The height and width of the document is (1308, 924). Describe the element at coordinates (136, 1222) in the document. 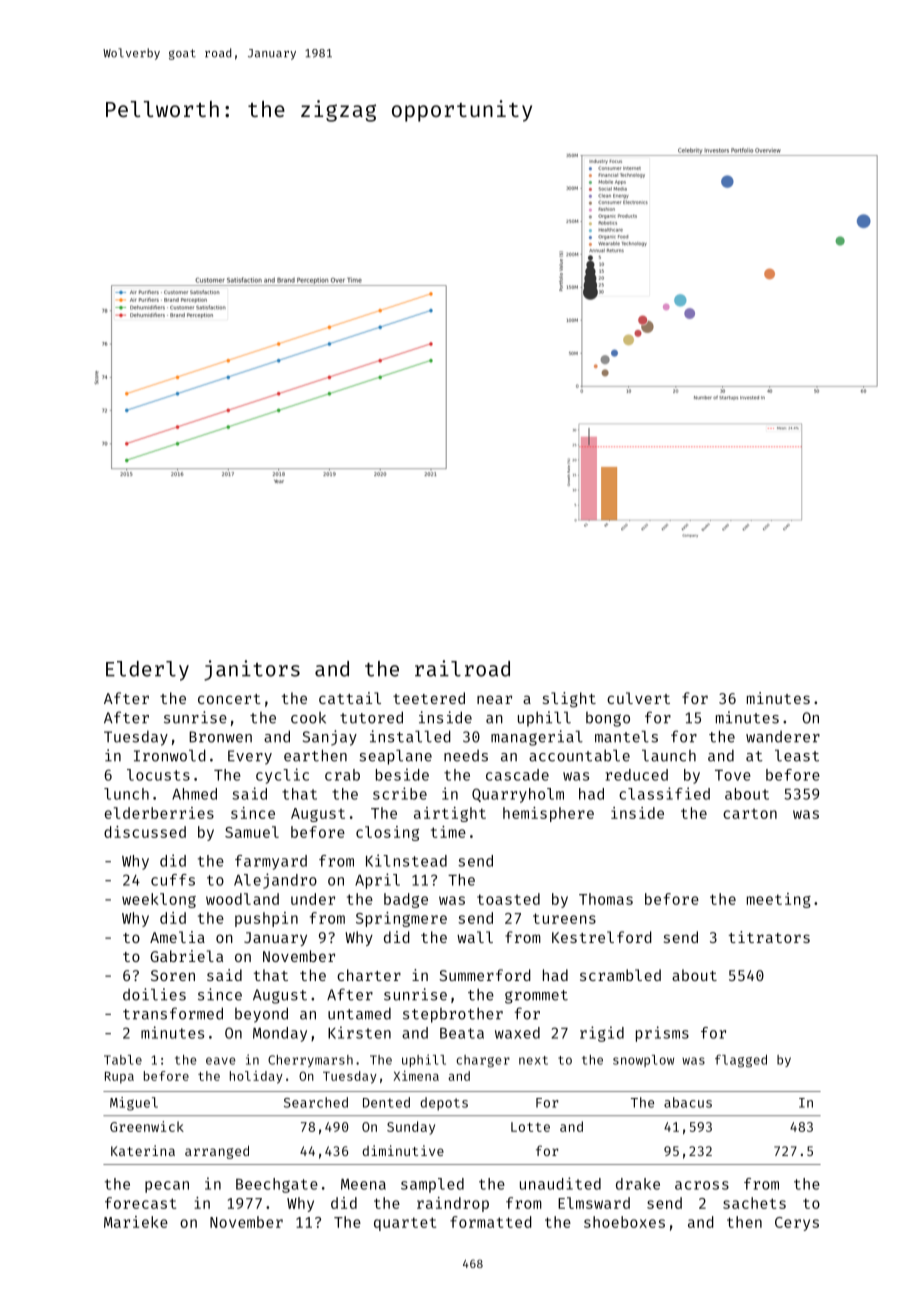

I see `Marieke` at that location.
